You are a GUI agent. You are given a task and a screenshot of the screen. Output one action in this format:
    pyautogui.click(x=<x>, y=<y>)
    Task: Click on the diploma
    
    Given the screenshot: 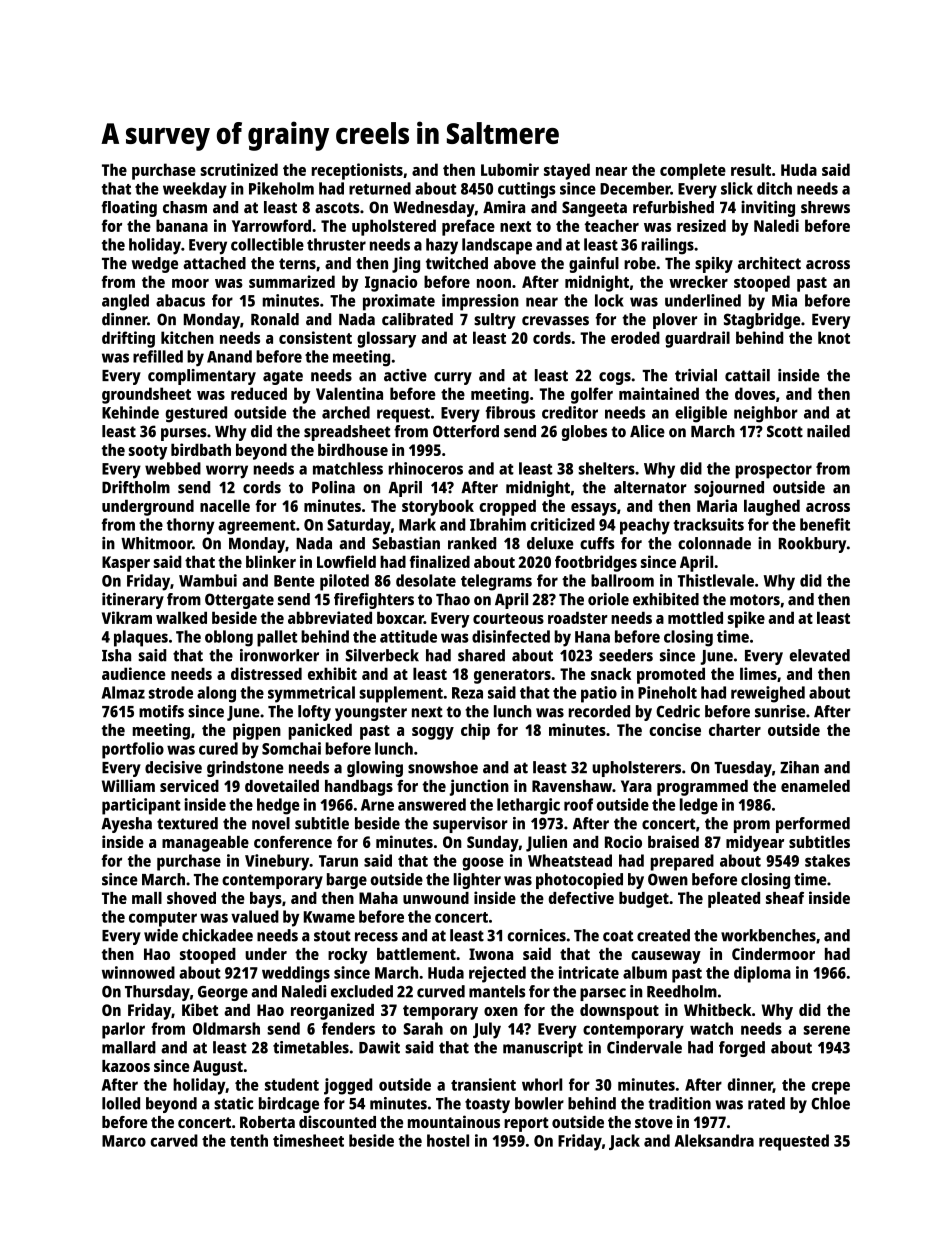 What is the action you would take?
    pyautogui.click(x=762, y=974)
